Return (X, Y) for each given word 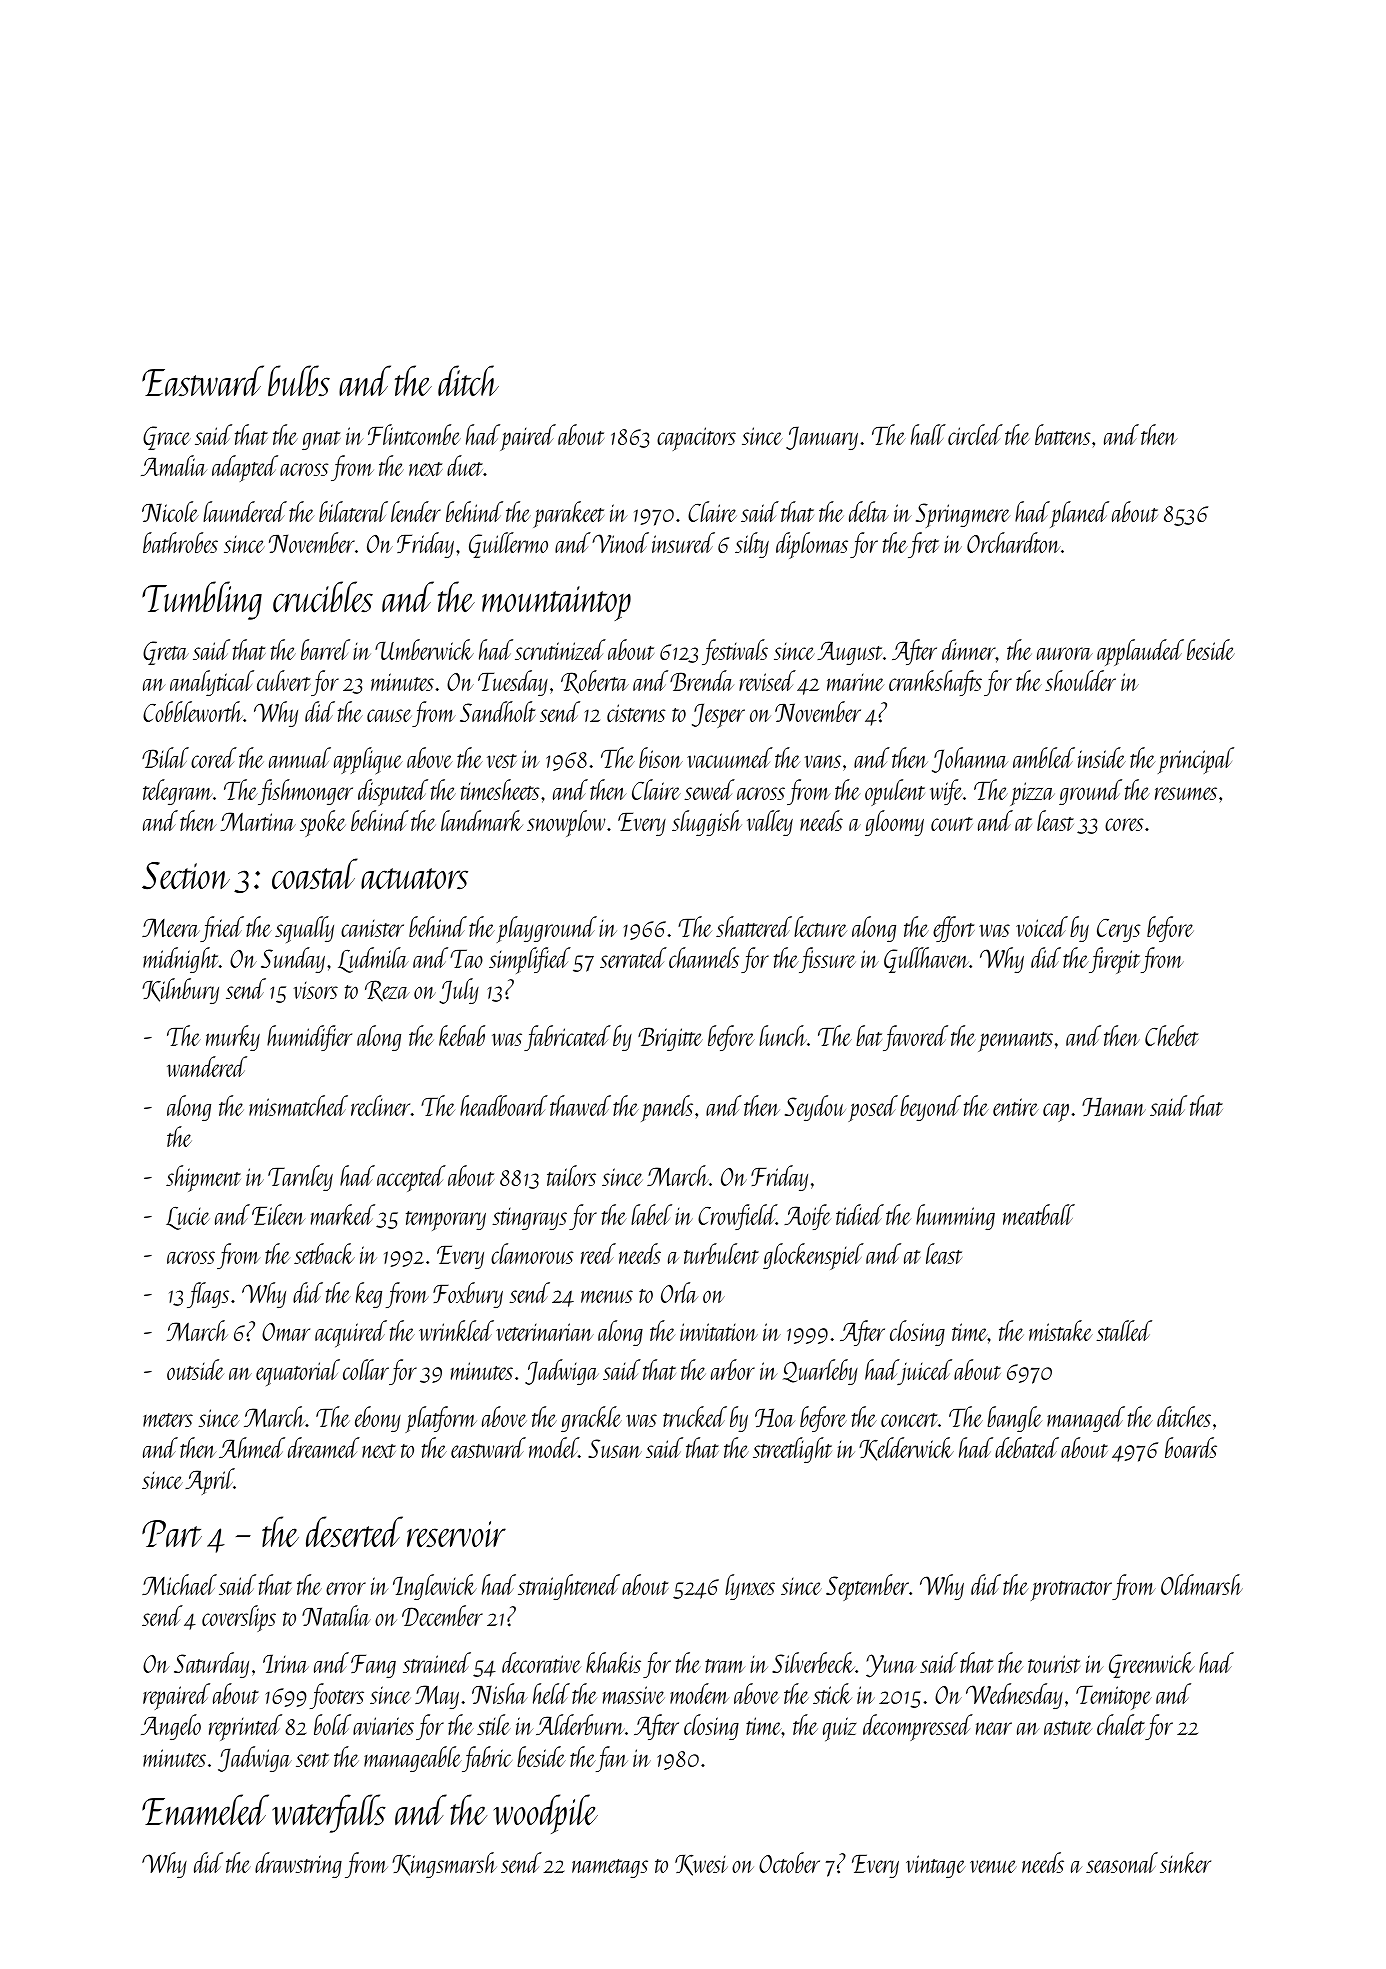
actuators (414, 879)
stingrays (529, 1219)
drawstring (298, 1865)
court (952, 824)
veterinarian (545, 1332)
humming (955, 1217)
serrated (633, 957)
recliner (381, 1105)
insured (683, 542)
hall (928, 434)
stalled (1124, 1330)
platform (441, 1419)
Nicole (170, 511)
